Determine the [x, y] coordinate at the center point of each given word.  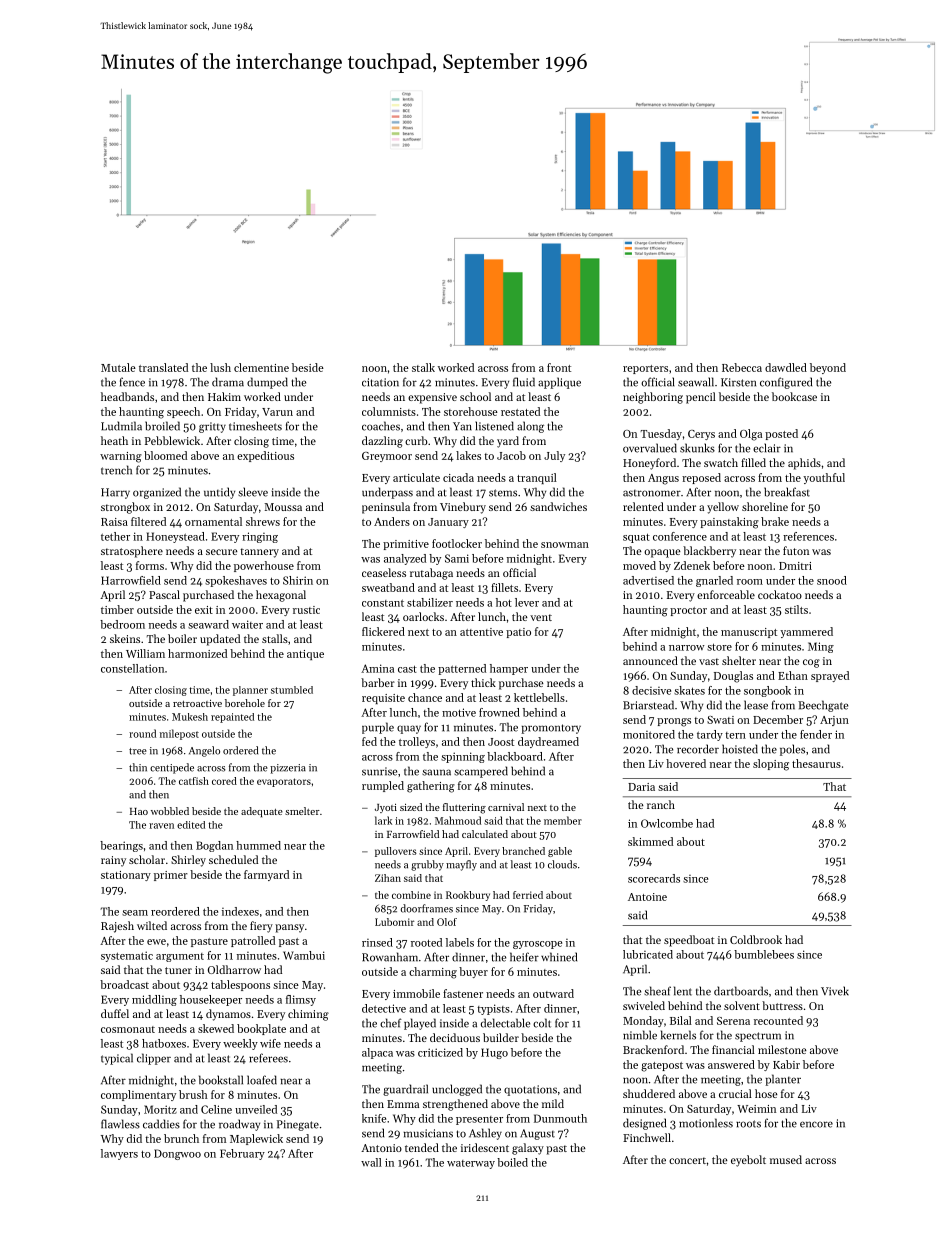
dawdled [786, 367]
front [559, 367]
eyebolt [748, 1161]
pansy [289, 928]
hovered [686, 763]
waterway [471, 1164]
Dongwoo [177, 1154]
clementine [261, 367]
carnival [506, 807]
